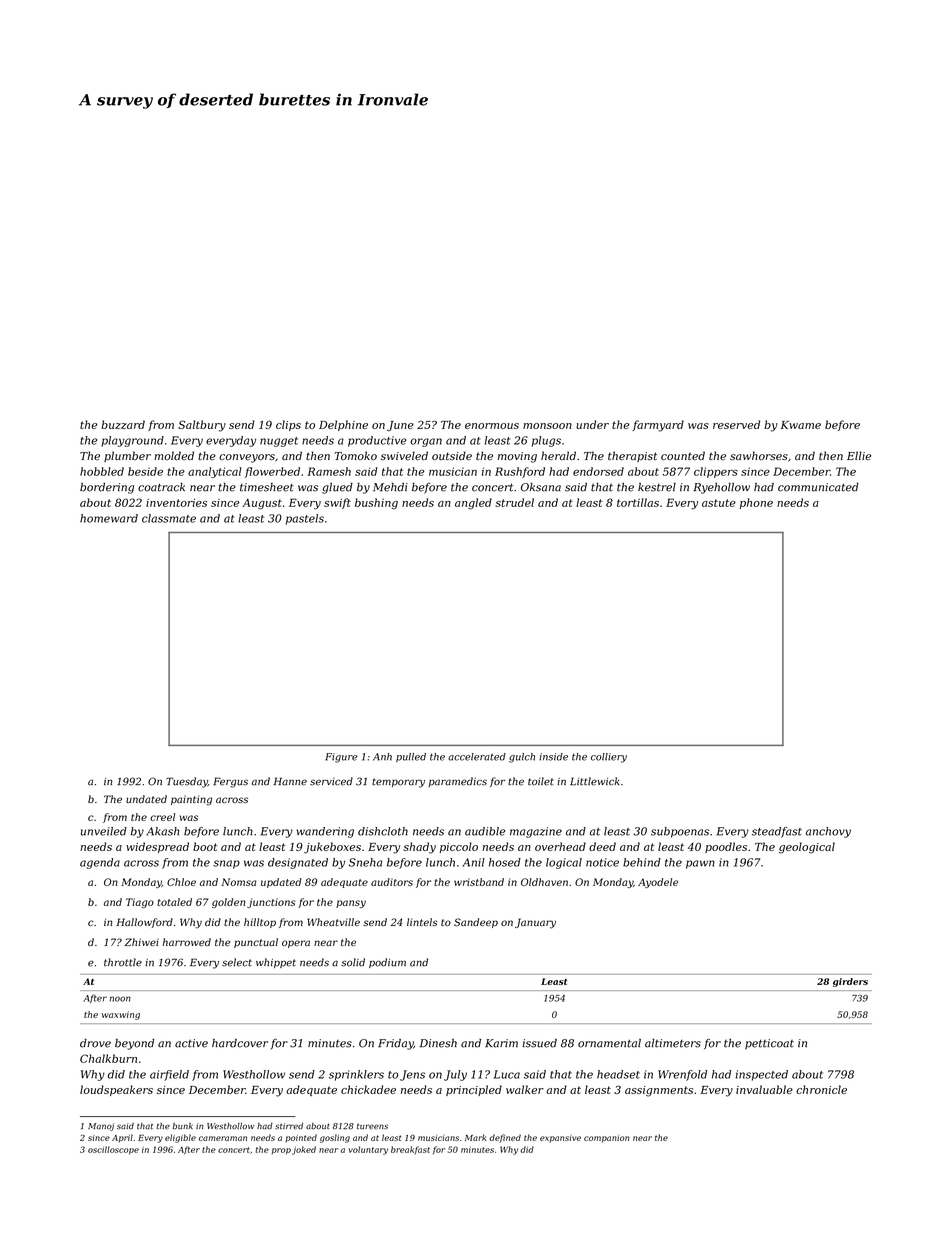 The width and height of the document is (952, 1233). What do you see at coordinates (540, 1043) in the document?
I see `issued` at bounding box center [540, 1043].
